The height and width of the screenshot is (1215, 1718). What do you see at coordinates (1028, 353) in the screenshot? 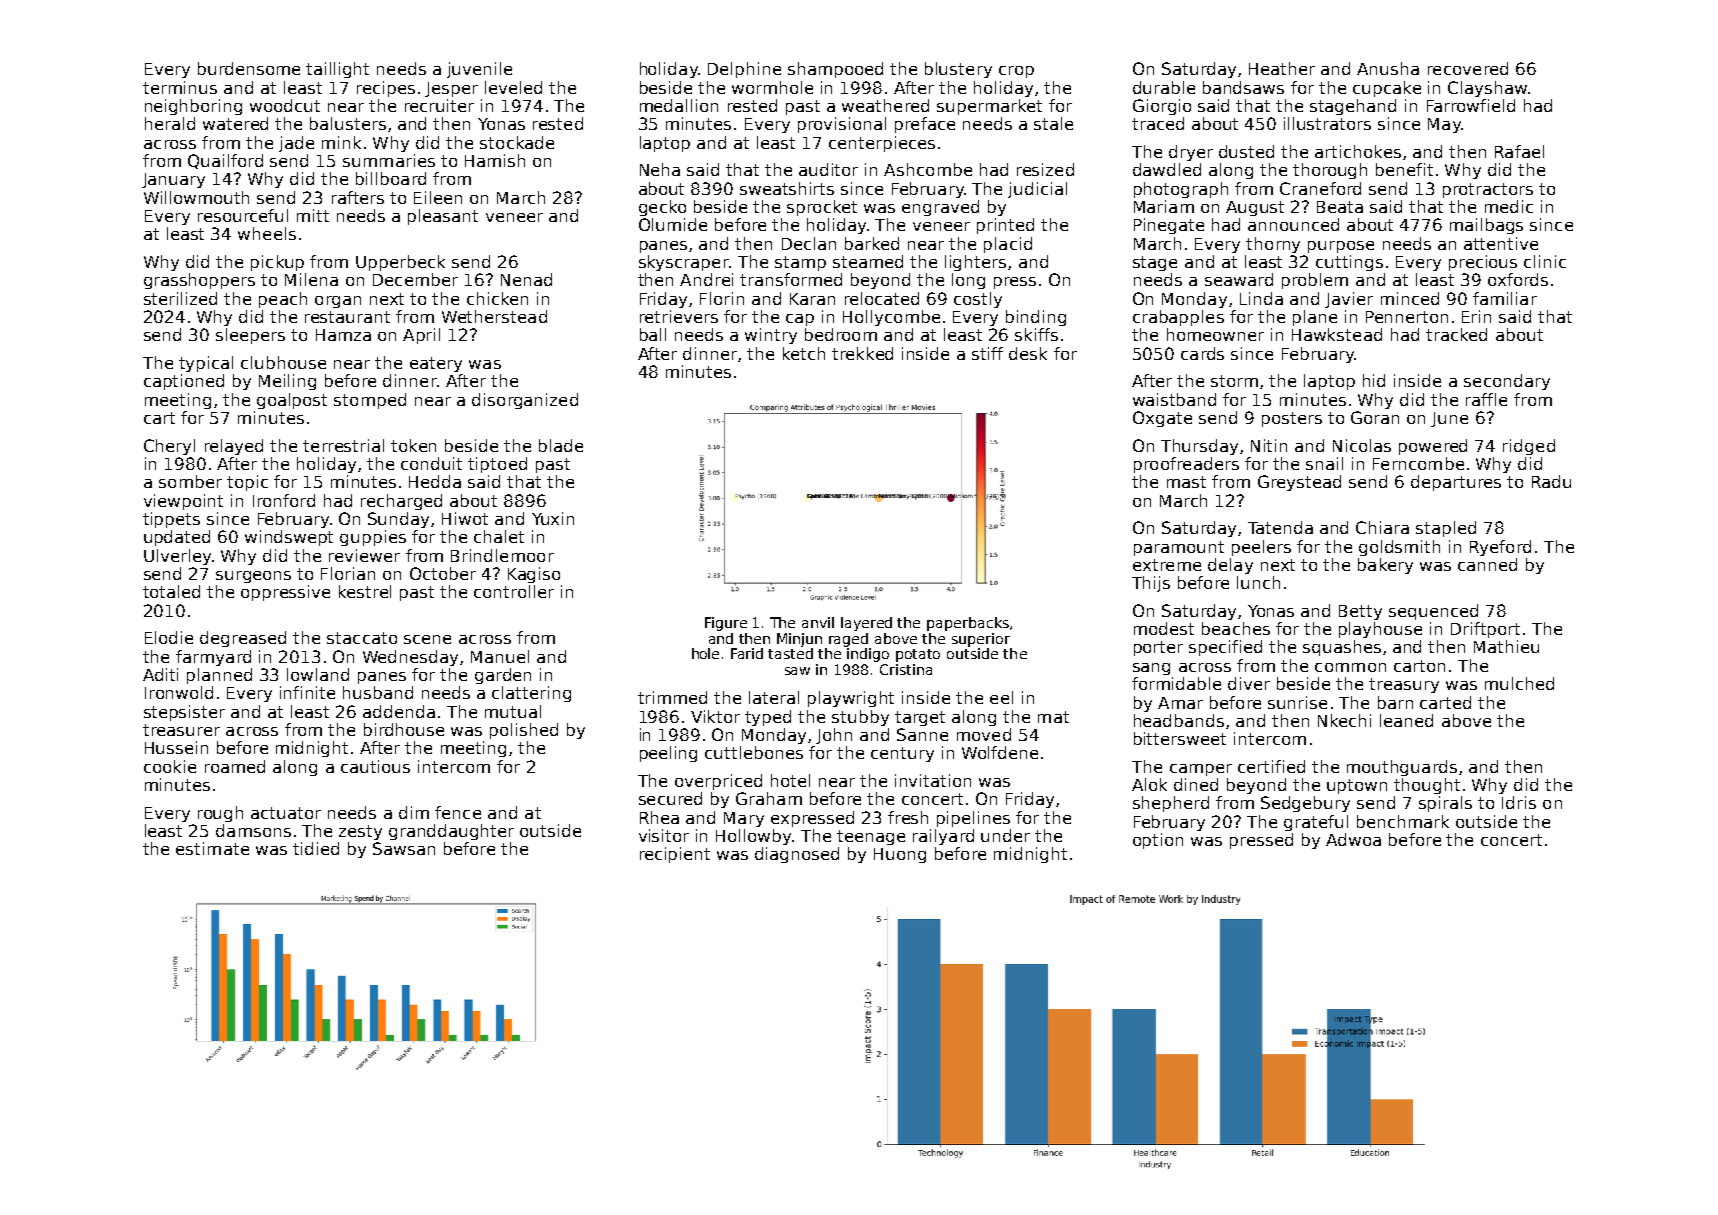
I see `desk` at bounding box center [1028, 353].
